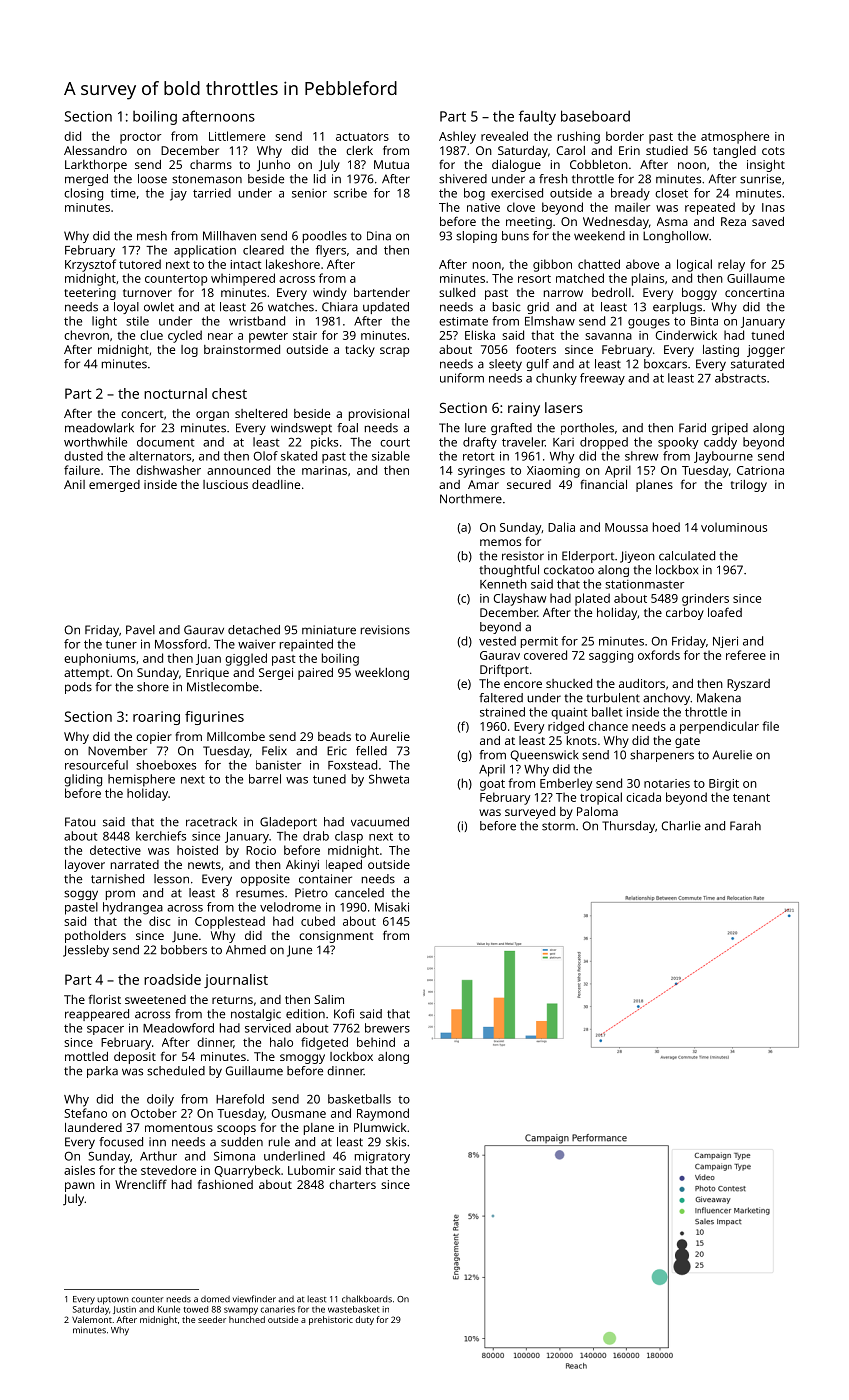 The width and height of the screenshot is (849, 1400). What do you see at coordinates (371, 751) in the screenshot?
I see `felled` at bounding box center [371, 751].
